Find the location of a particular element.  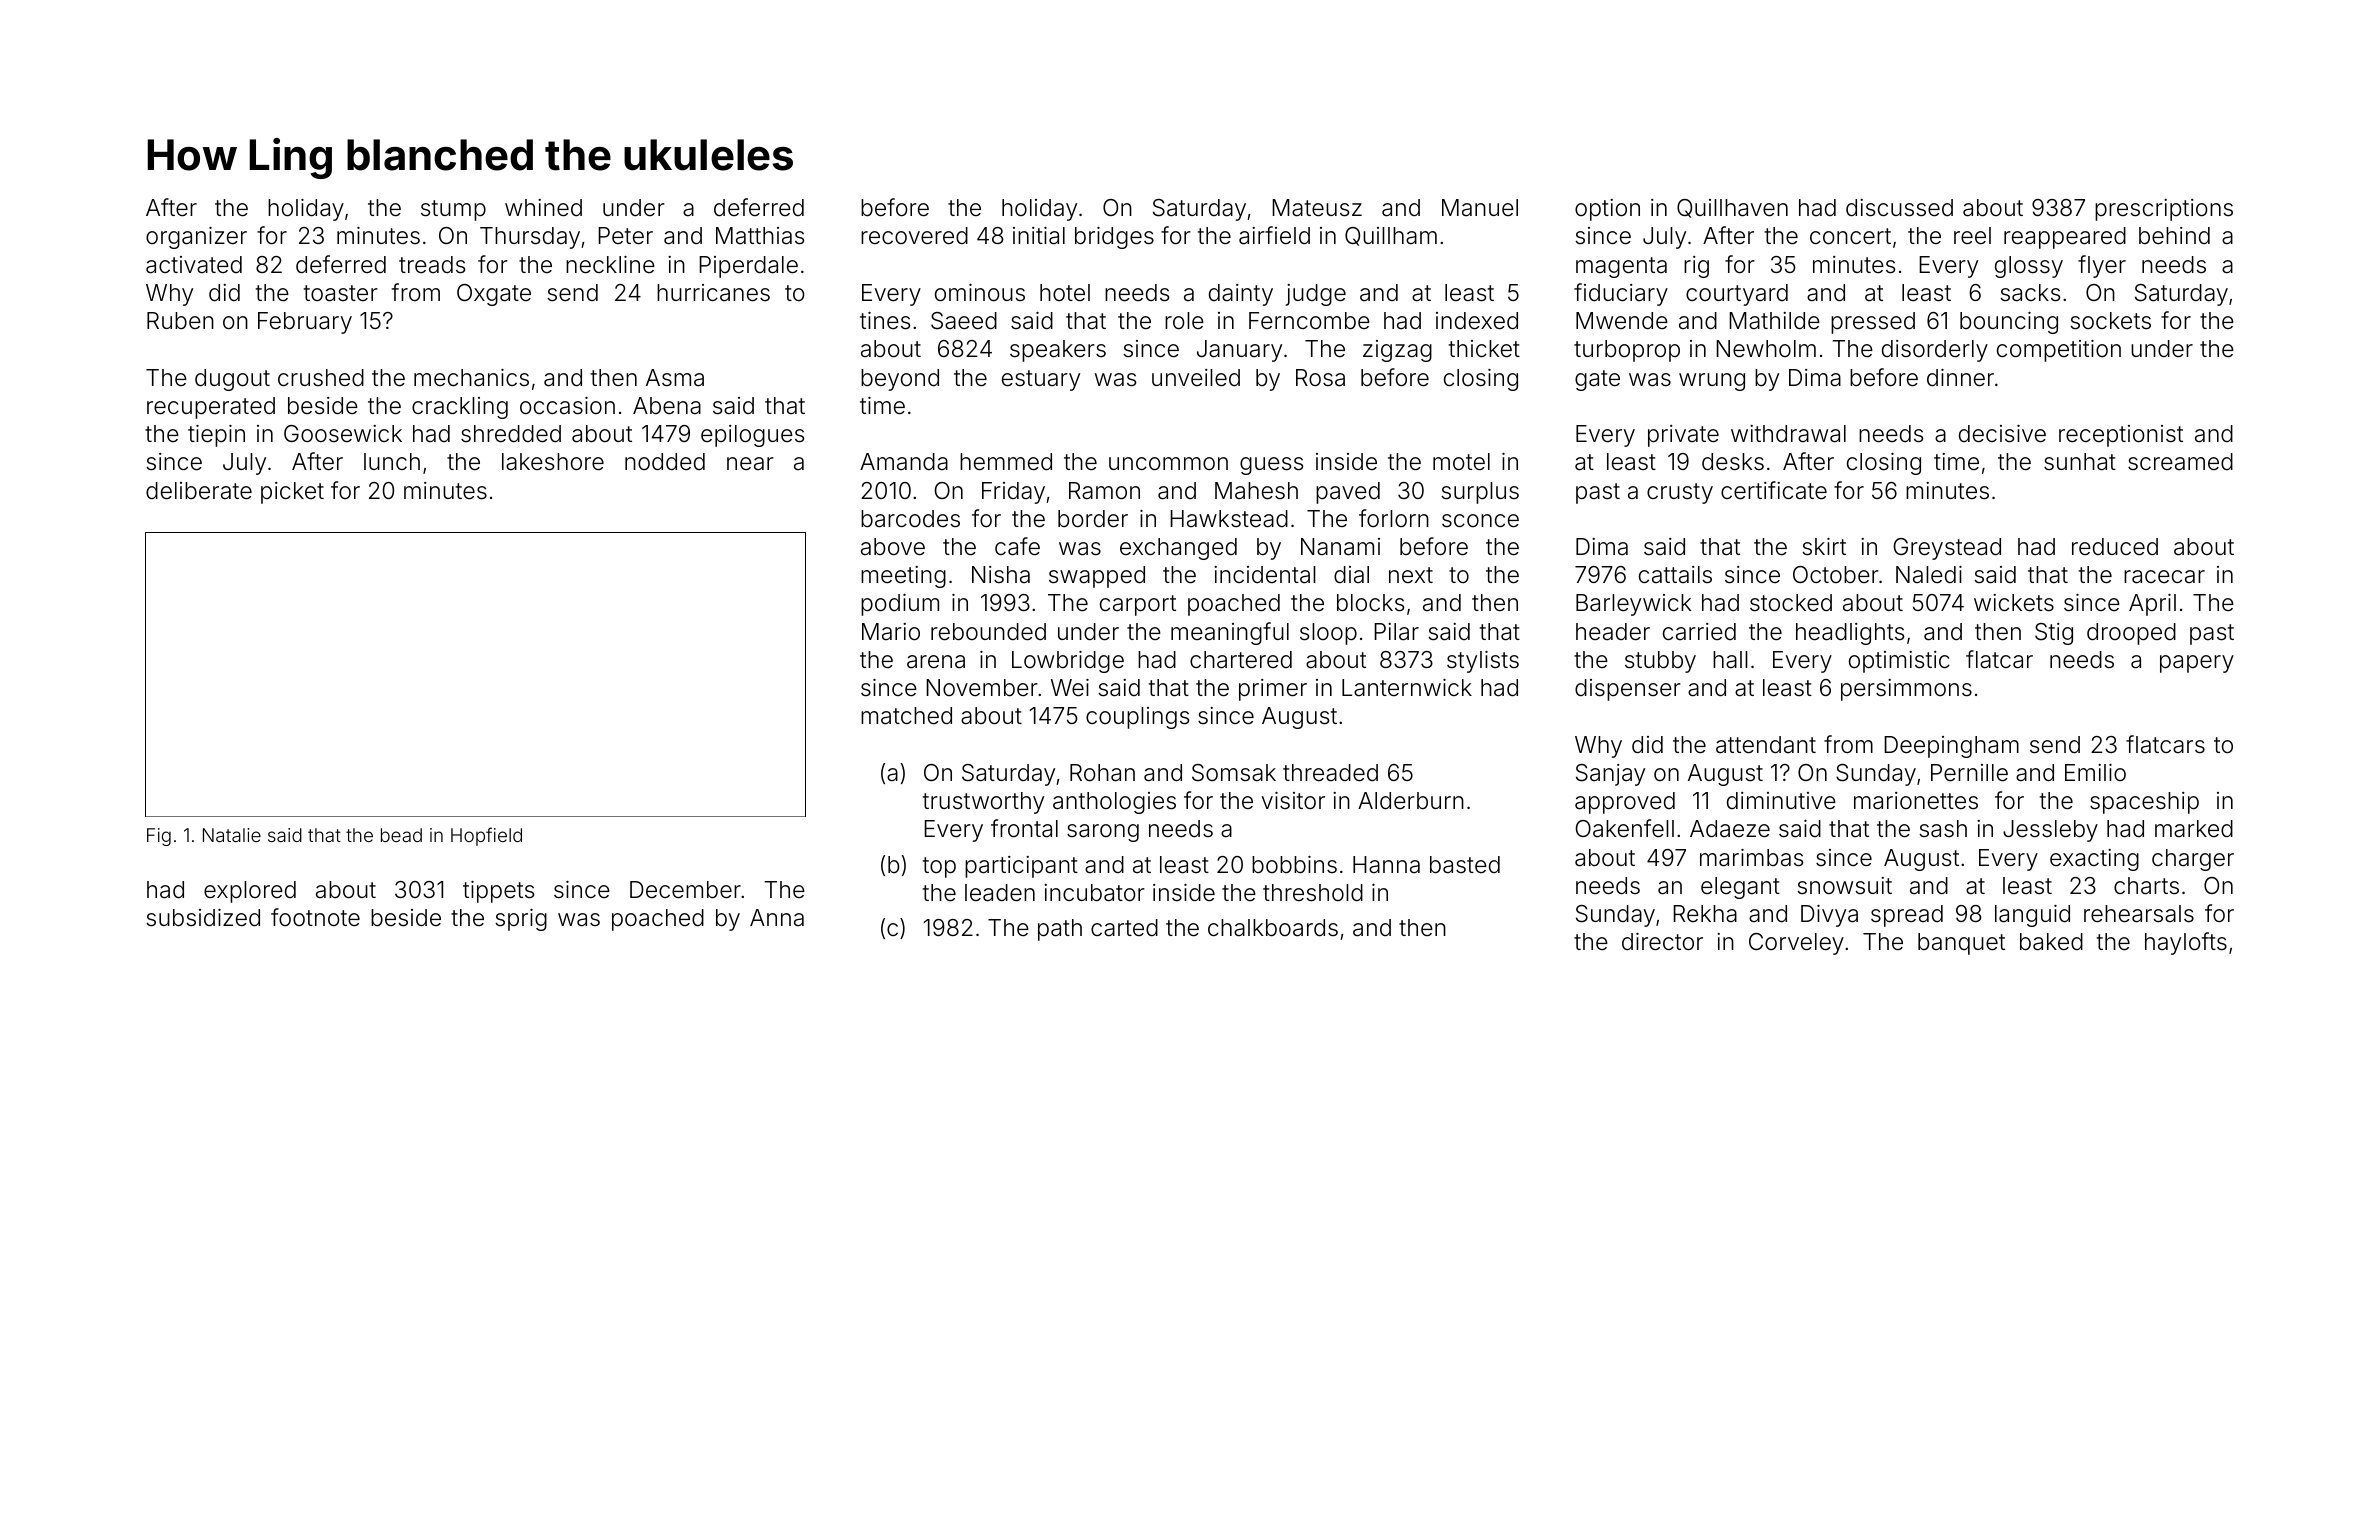

next is located at coordinates (1411, 575).
